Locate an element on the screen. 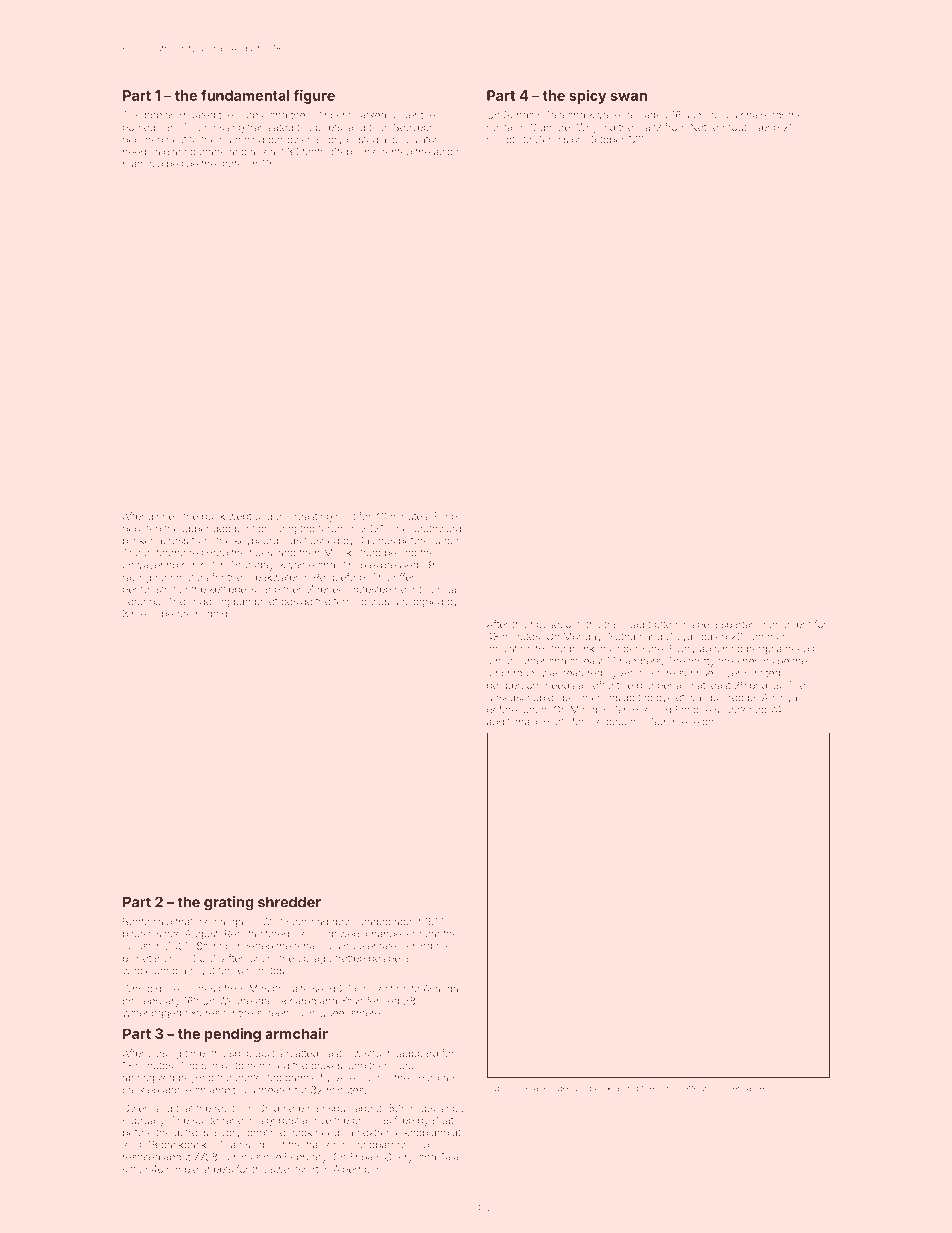 This screenshot has height=1233, width=952. additional is located at coordinates (509, 722).
